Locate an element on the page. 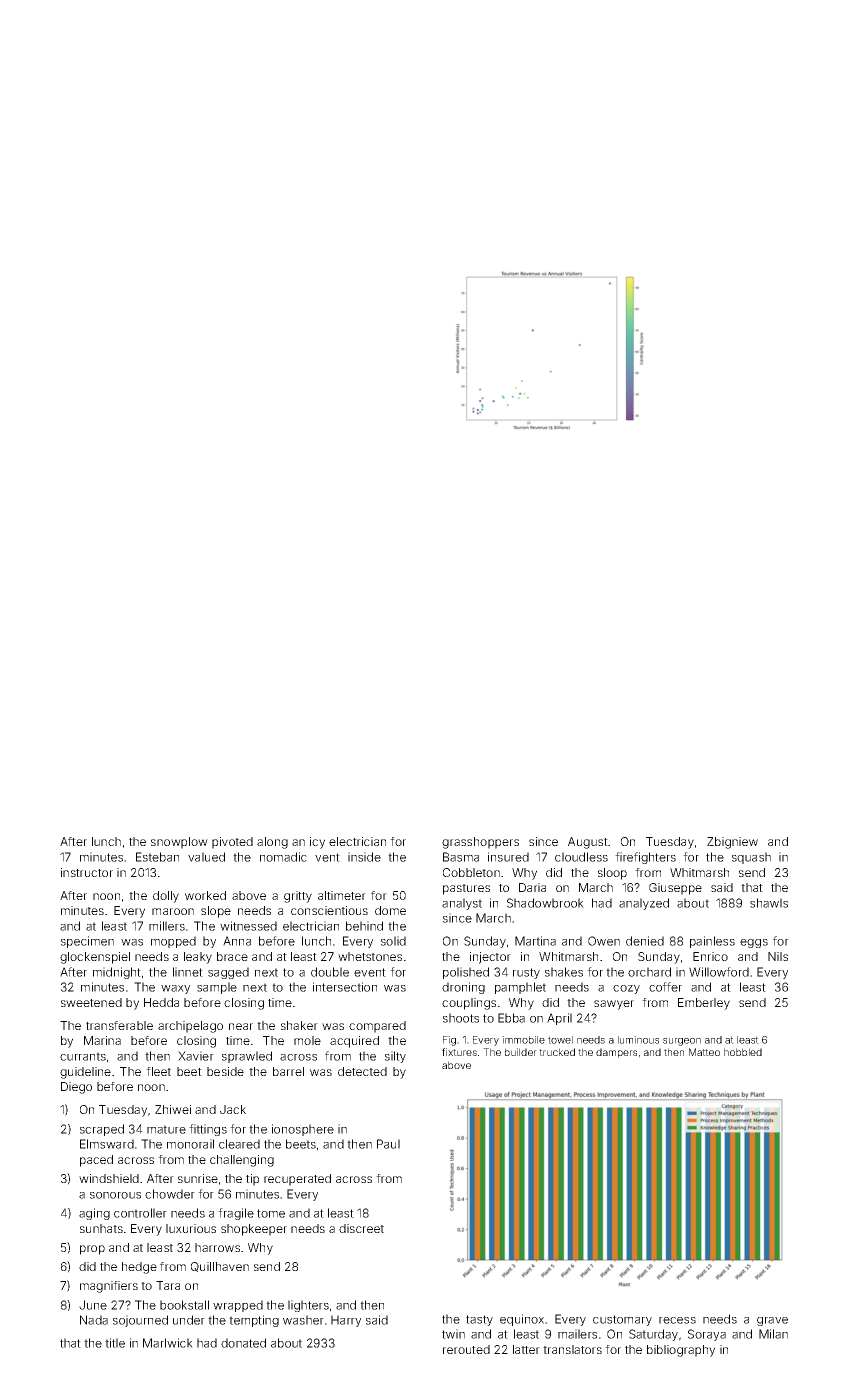 Image resolution: width=849 pixels, height=1400 pixels. Paul is located at coordinates (388, 1144).
